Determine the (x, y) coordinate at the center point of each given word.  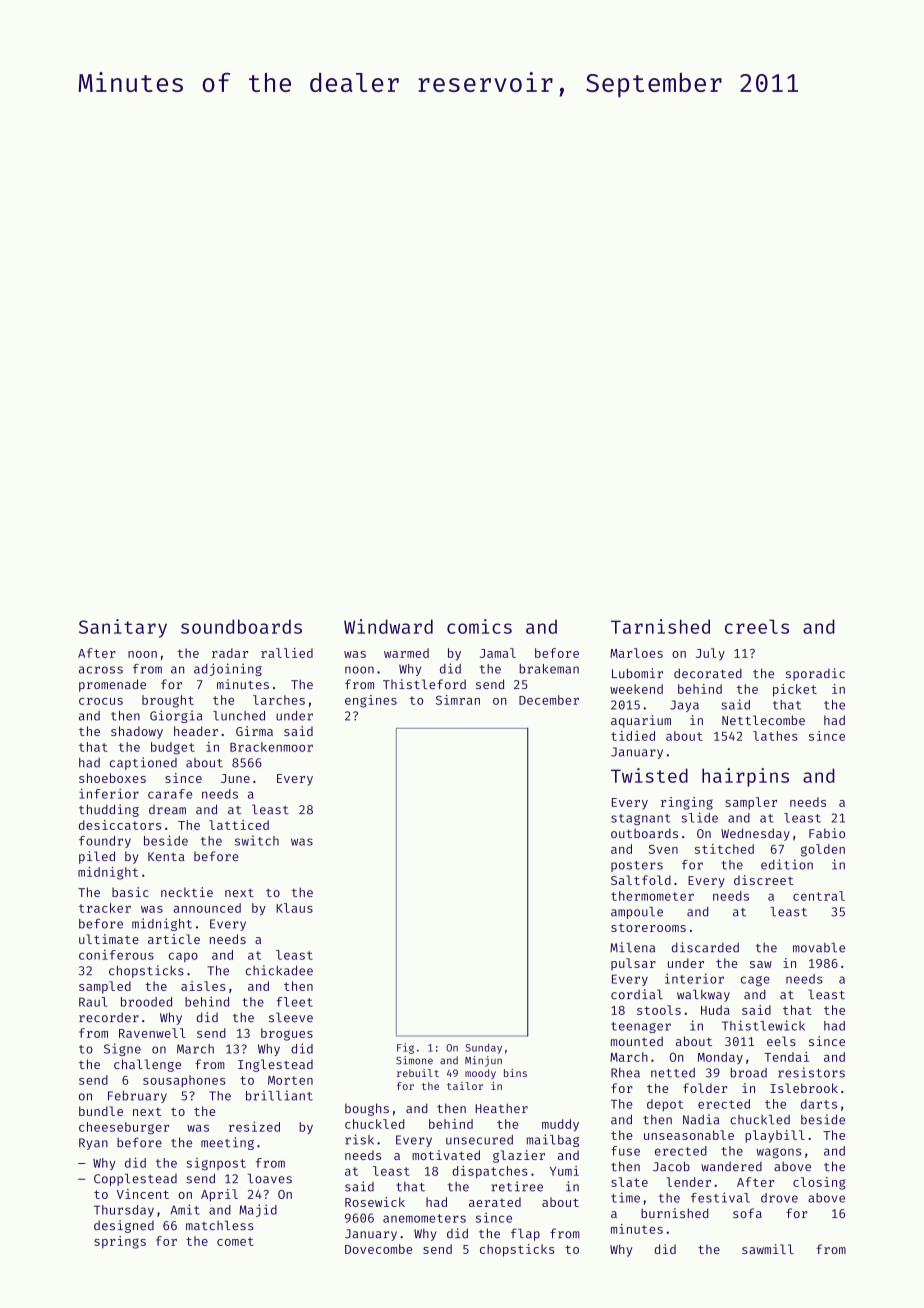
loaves (270, 1178)
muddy (560, 1125)
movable (819, 948)
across (101, 670)
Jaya (684, 706)
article (174, 939)
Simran (458, 700)
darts (819, 1104)
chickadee (279, 970)
